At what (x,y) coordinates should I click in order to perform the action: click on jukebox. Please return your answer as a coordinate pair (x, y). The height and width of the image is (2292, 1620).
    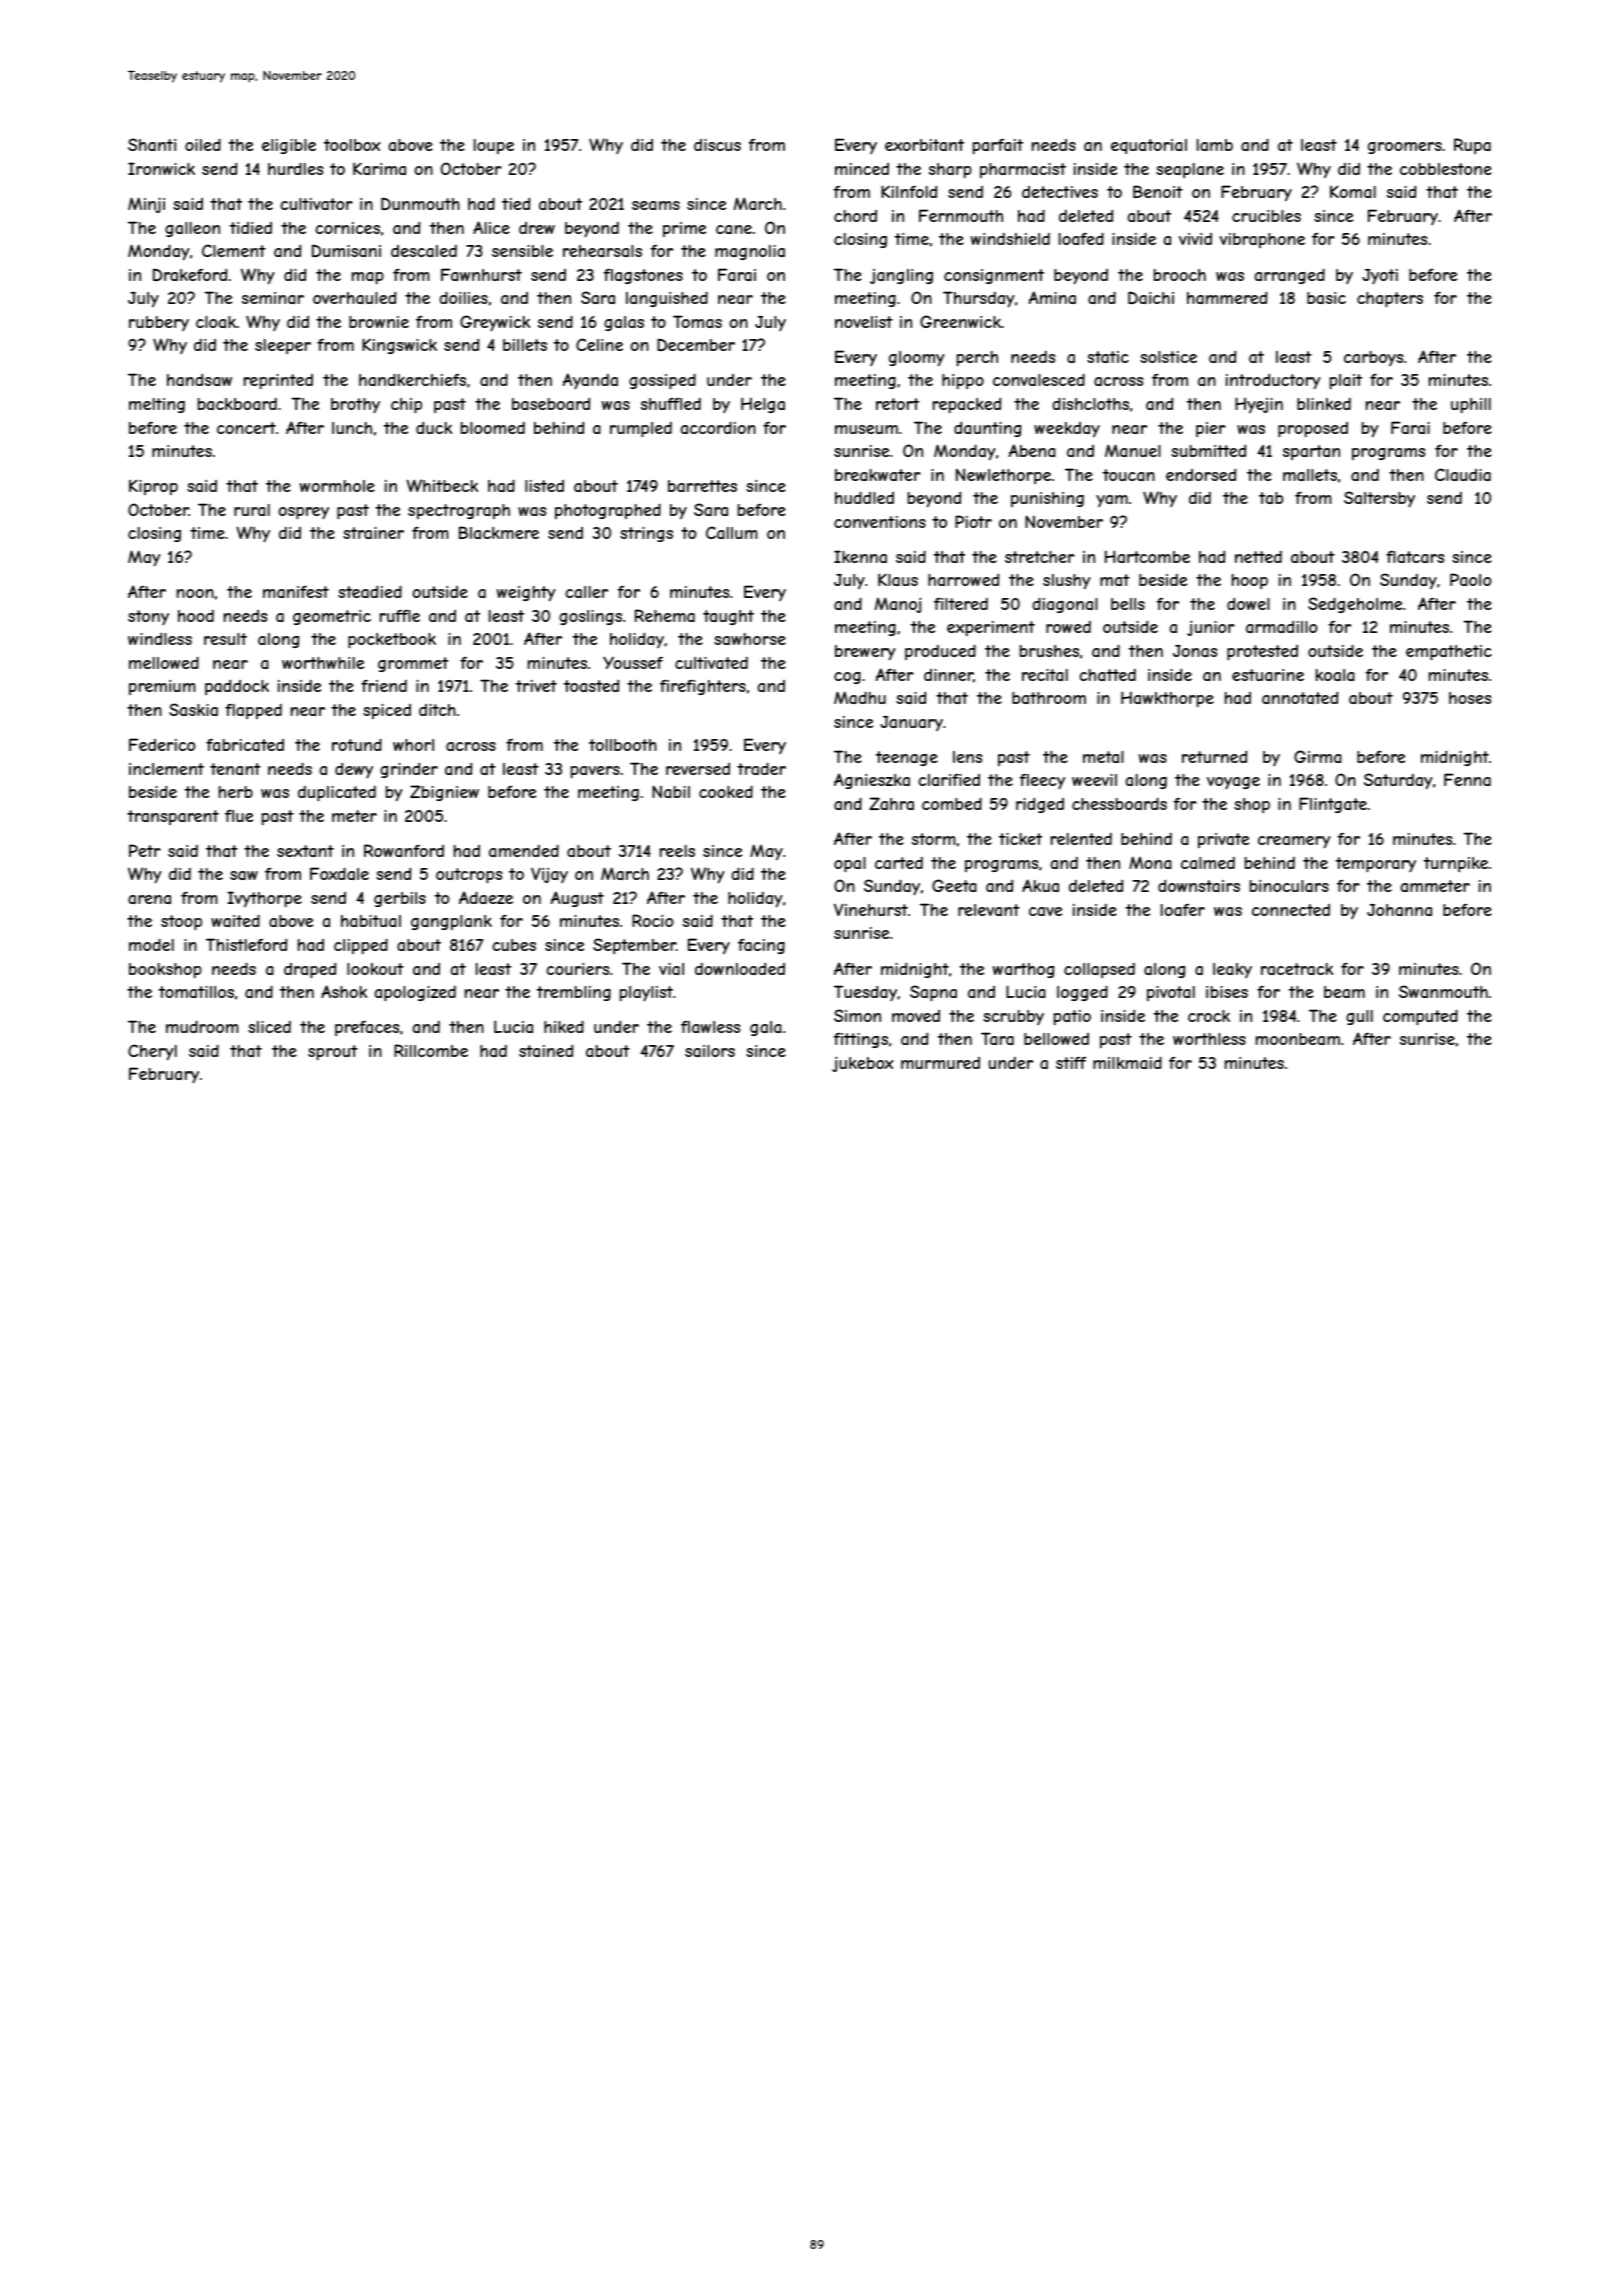
    Looking at the image, I should click on (863, 1064).
